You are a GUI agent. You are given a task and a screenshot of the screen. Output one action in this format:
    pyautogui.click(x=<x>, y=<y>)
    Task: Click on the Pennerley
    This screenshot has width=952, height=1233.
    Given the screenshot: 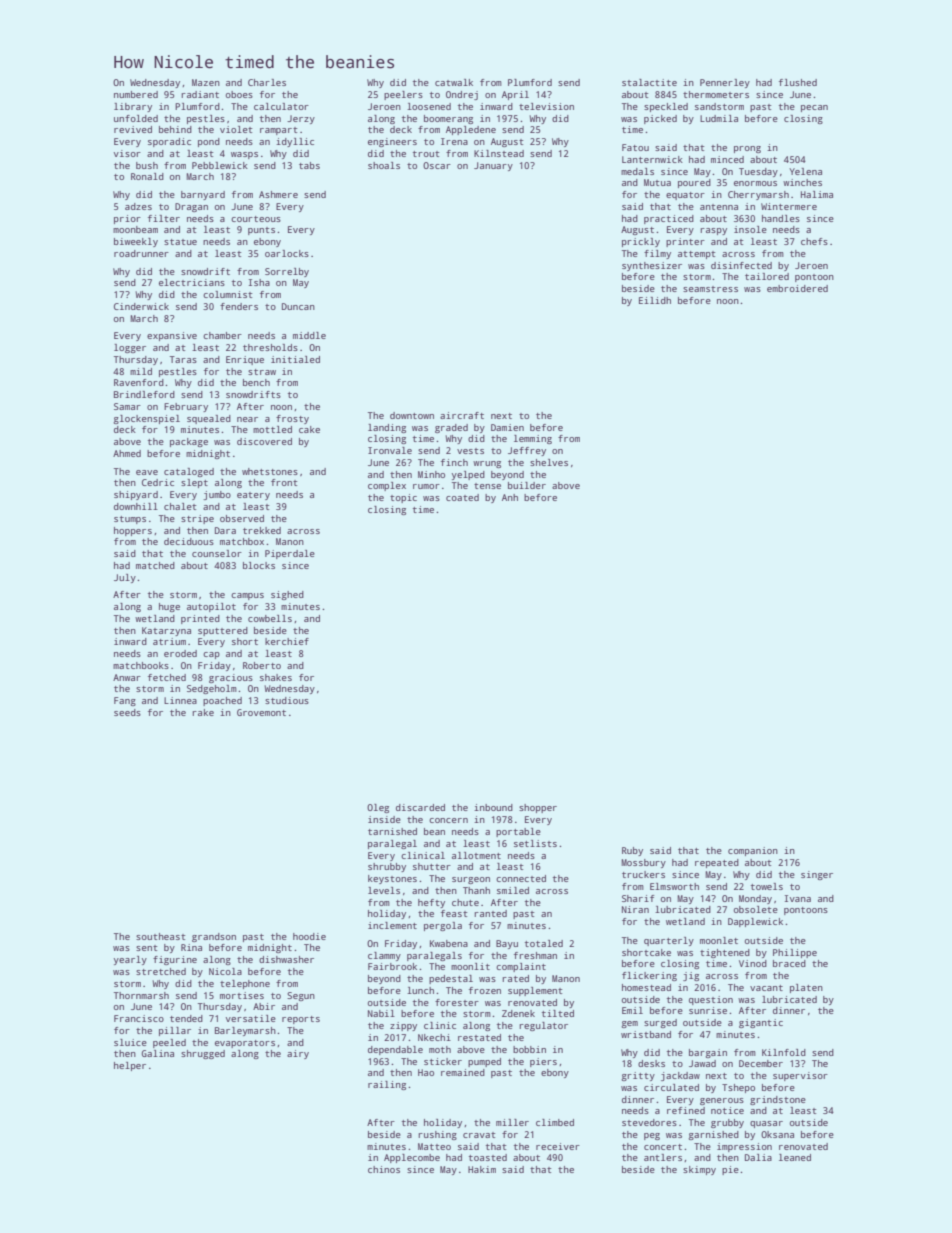 What is the action you would take?
    pyautogui.click(x=725, y=83)
